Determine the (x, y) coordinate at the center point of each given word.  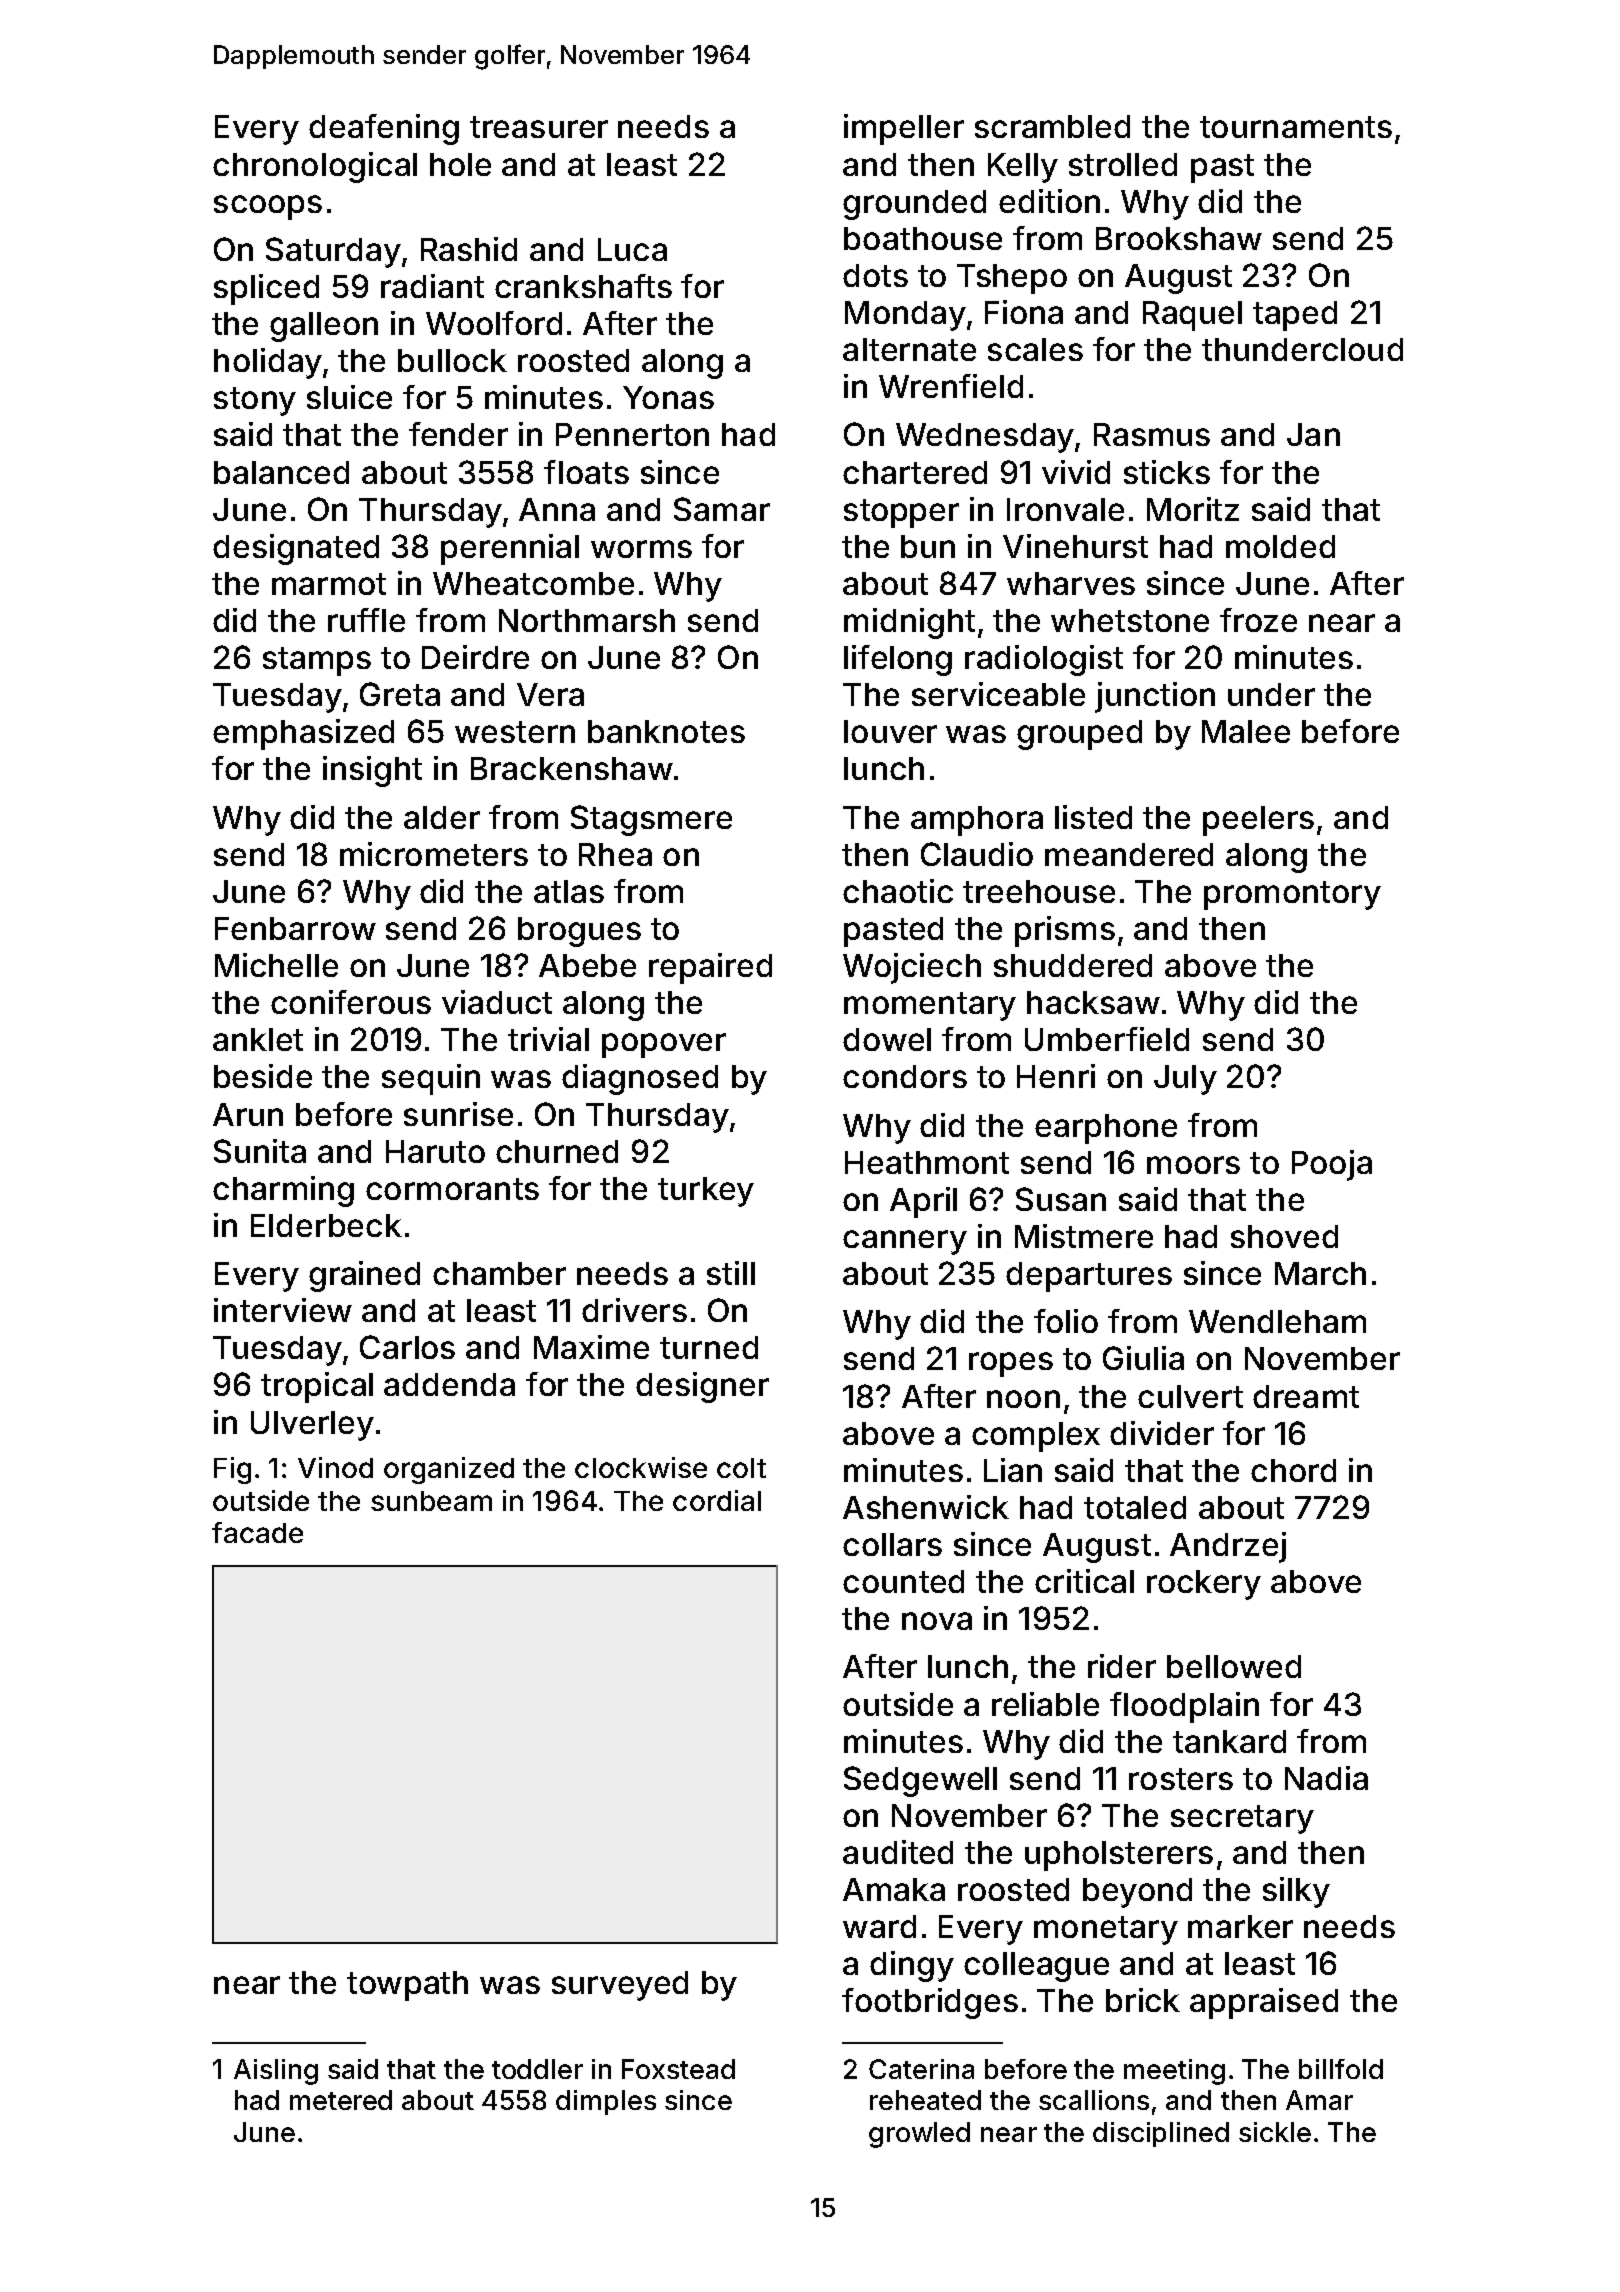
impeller (904, 129)
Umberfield (1107, 1039)
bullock (452, 360)
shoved (1284, 1236)
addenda (449, 1384)
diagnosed (640, 1079)
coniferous (351, 1002)
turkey (706, 1192)
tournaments (1296, 127)
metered (341, 2100)
